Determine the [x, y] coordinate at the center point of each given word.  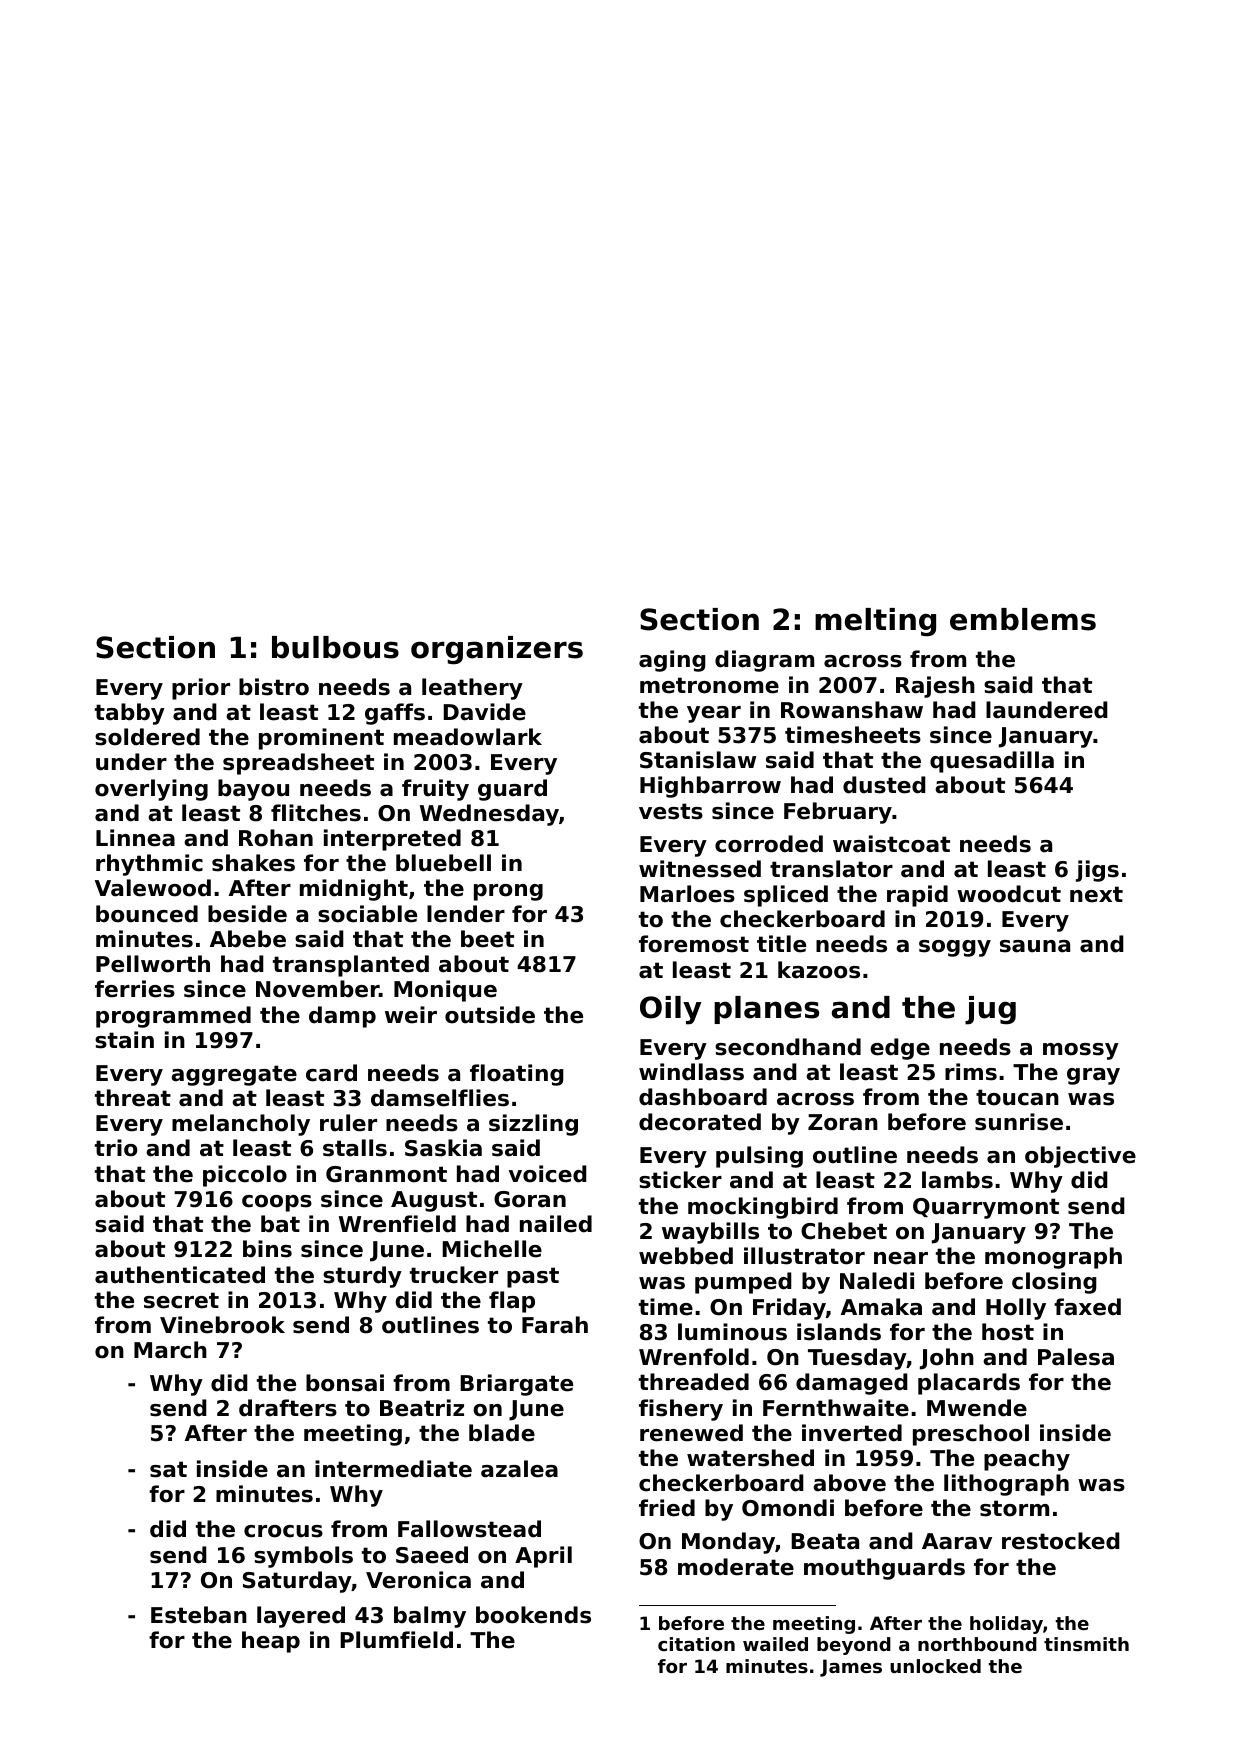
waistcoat [891, 844]
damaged [852, 1384]
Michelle [492, 1249]
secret [181, 1300]
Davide [484, 712]
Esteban [199, 1615]
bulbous [335, 647]
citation [696, 1644]
